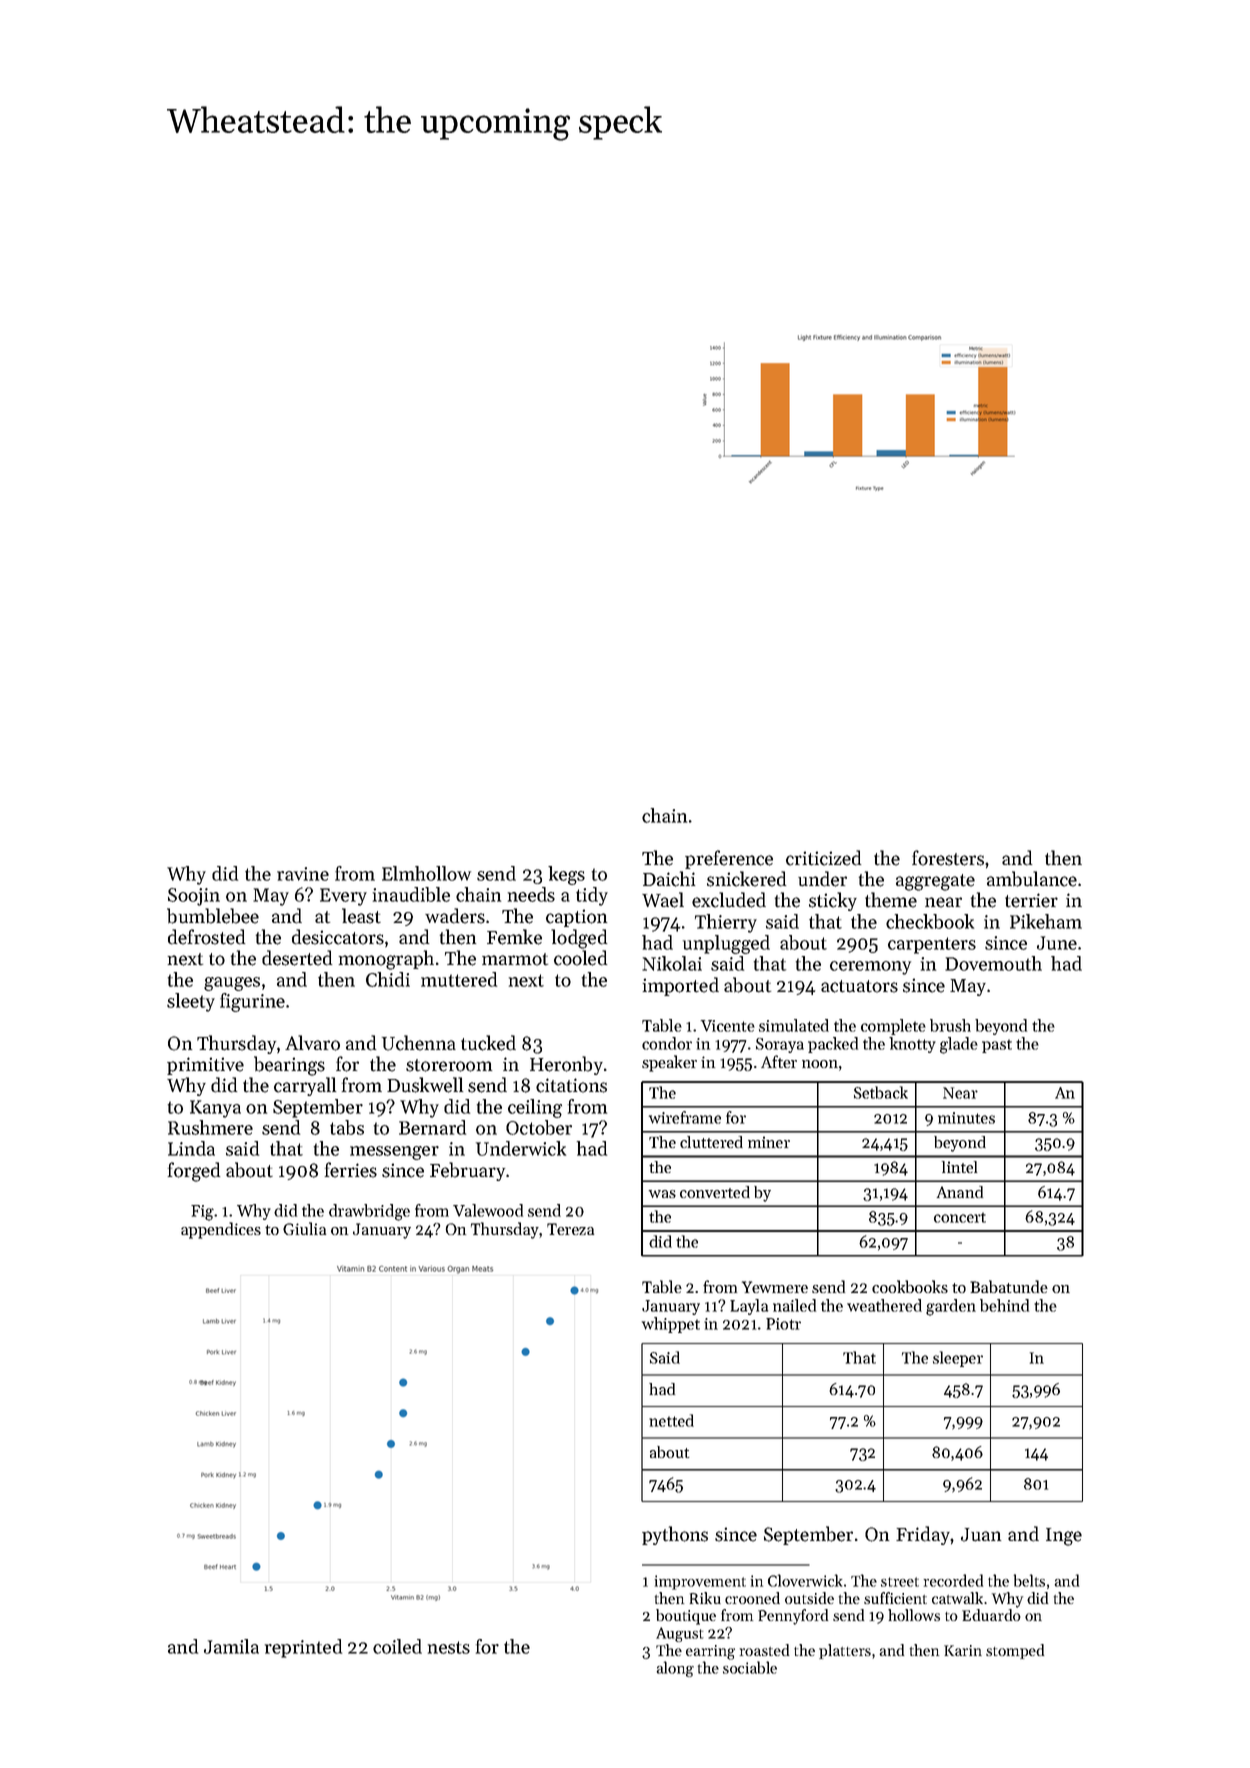  I want to click on forged, so click(194, 1172).
